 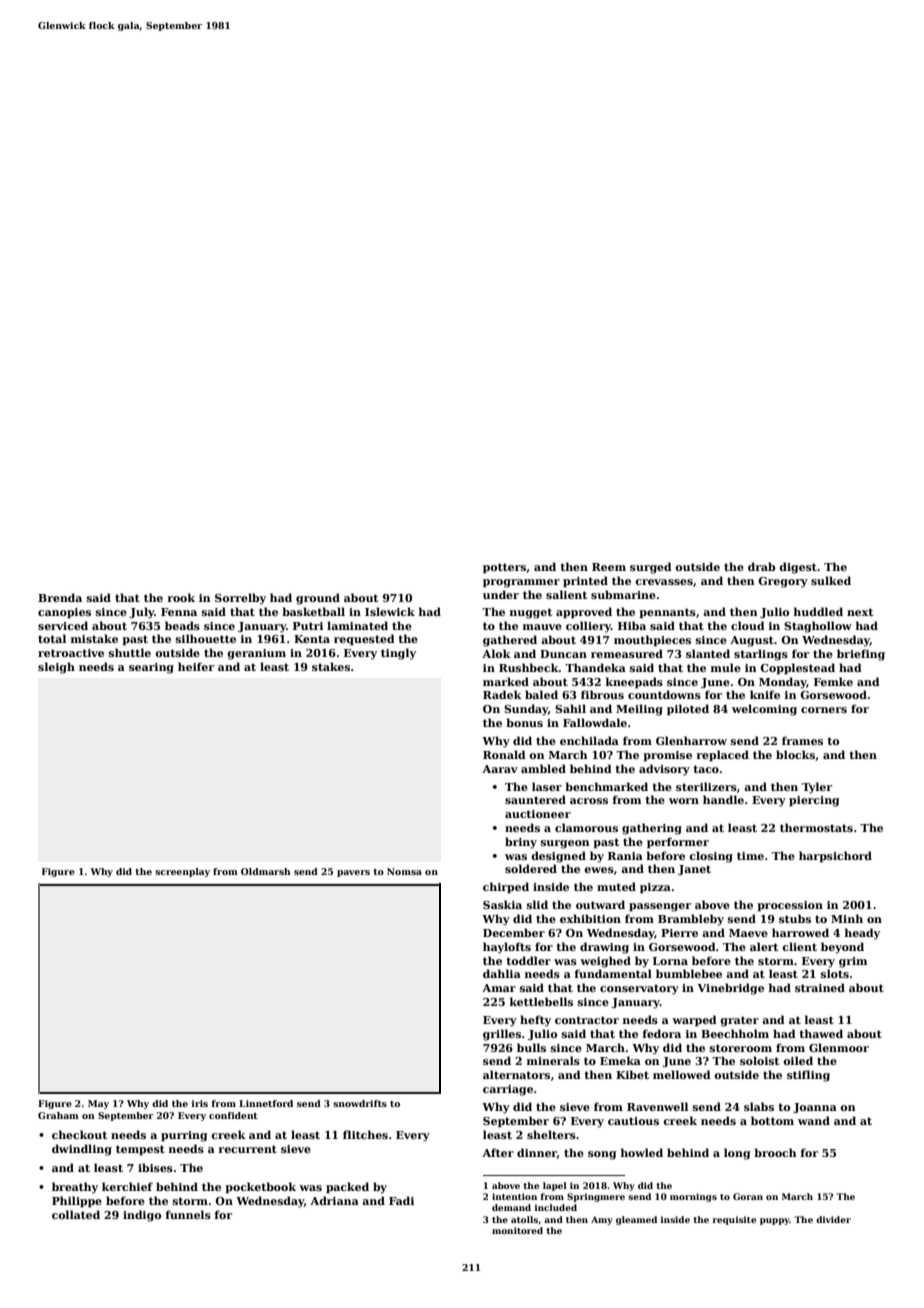 What do you see at coordinates (504, 568) in the screenshot?
I see `potters` at bounding box center [504, 568].
